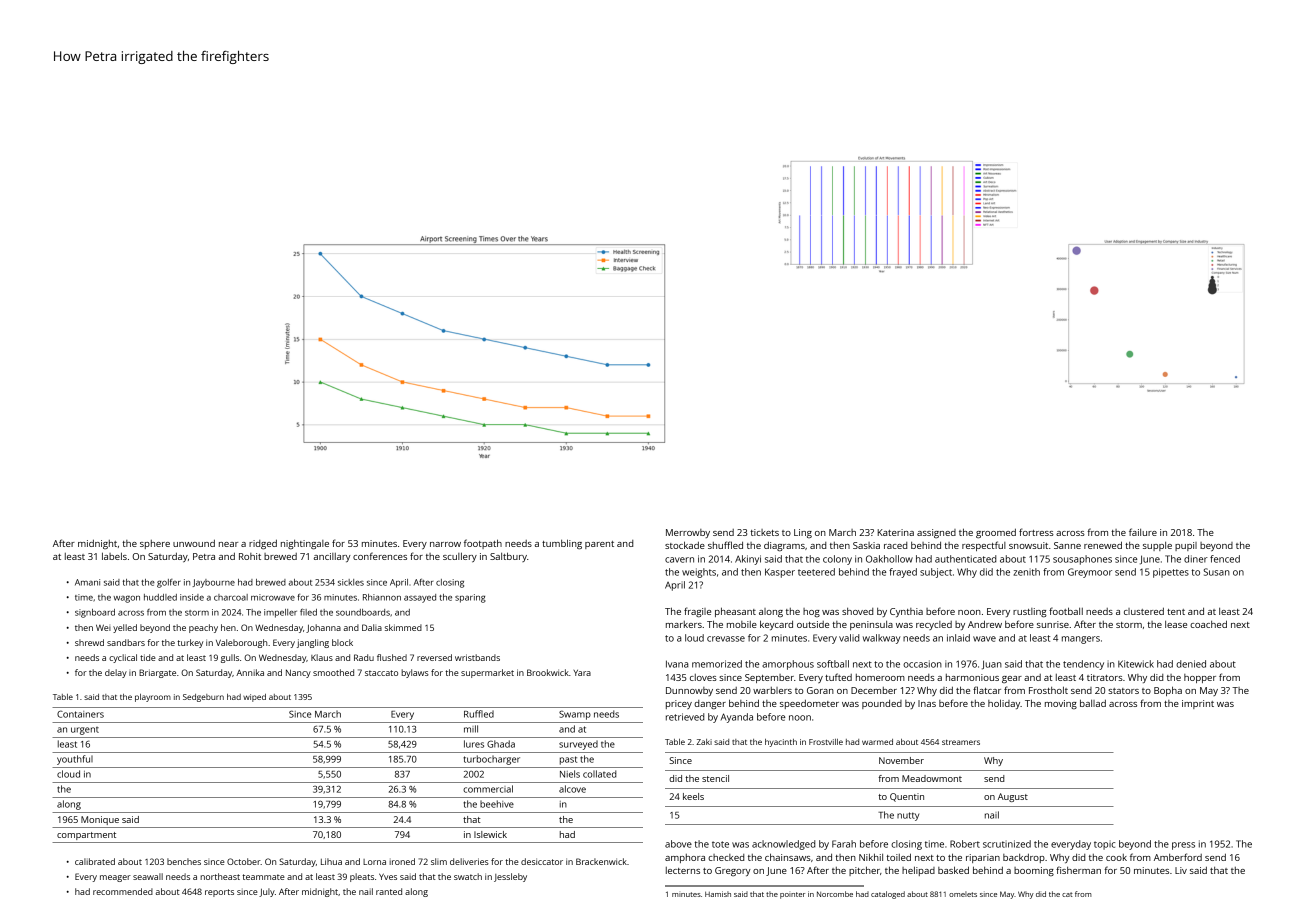  I want to click on ranted, so click(389, 891).
